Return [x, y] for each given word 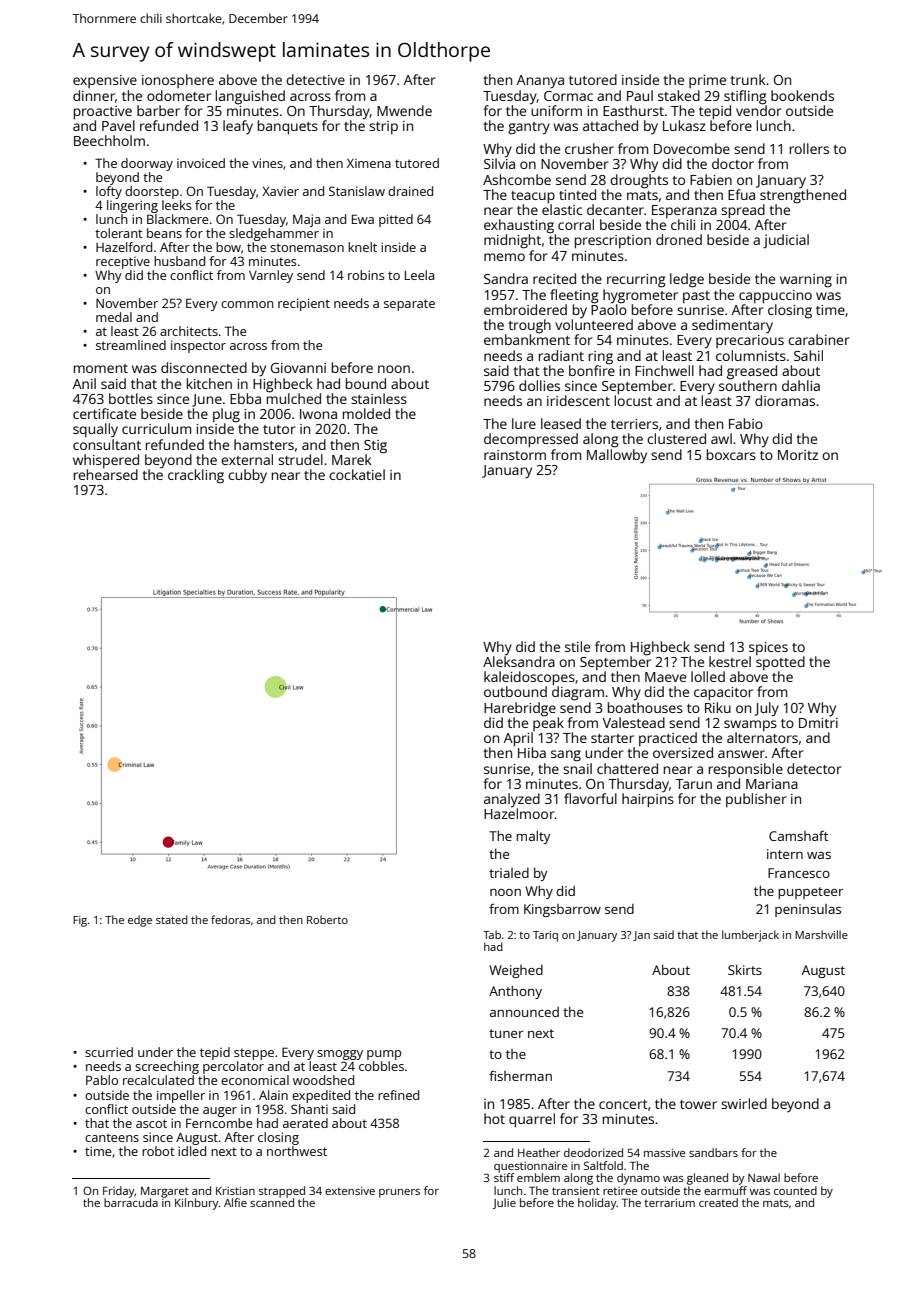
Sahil [808, 355]
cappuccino [775, 297]
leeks [177, 205]
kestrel [730, 661]
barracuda [131, 1202]
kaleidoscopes [529, 678]
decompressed [531, 440]
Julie [504, 1203]
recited [554, 278]
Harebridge [520, 709]
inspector [198, 346]
